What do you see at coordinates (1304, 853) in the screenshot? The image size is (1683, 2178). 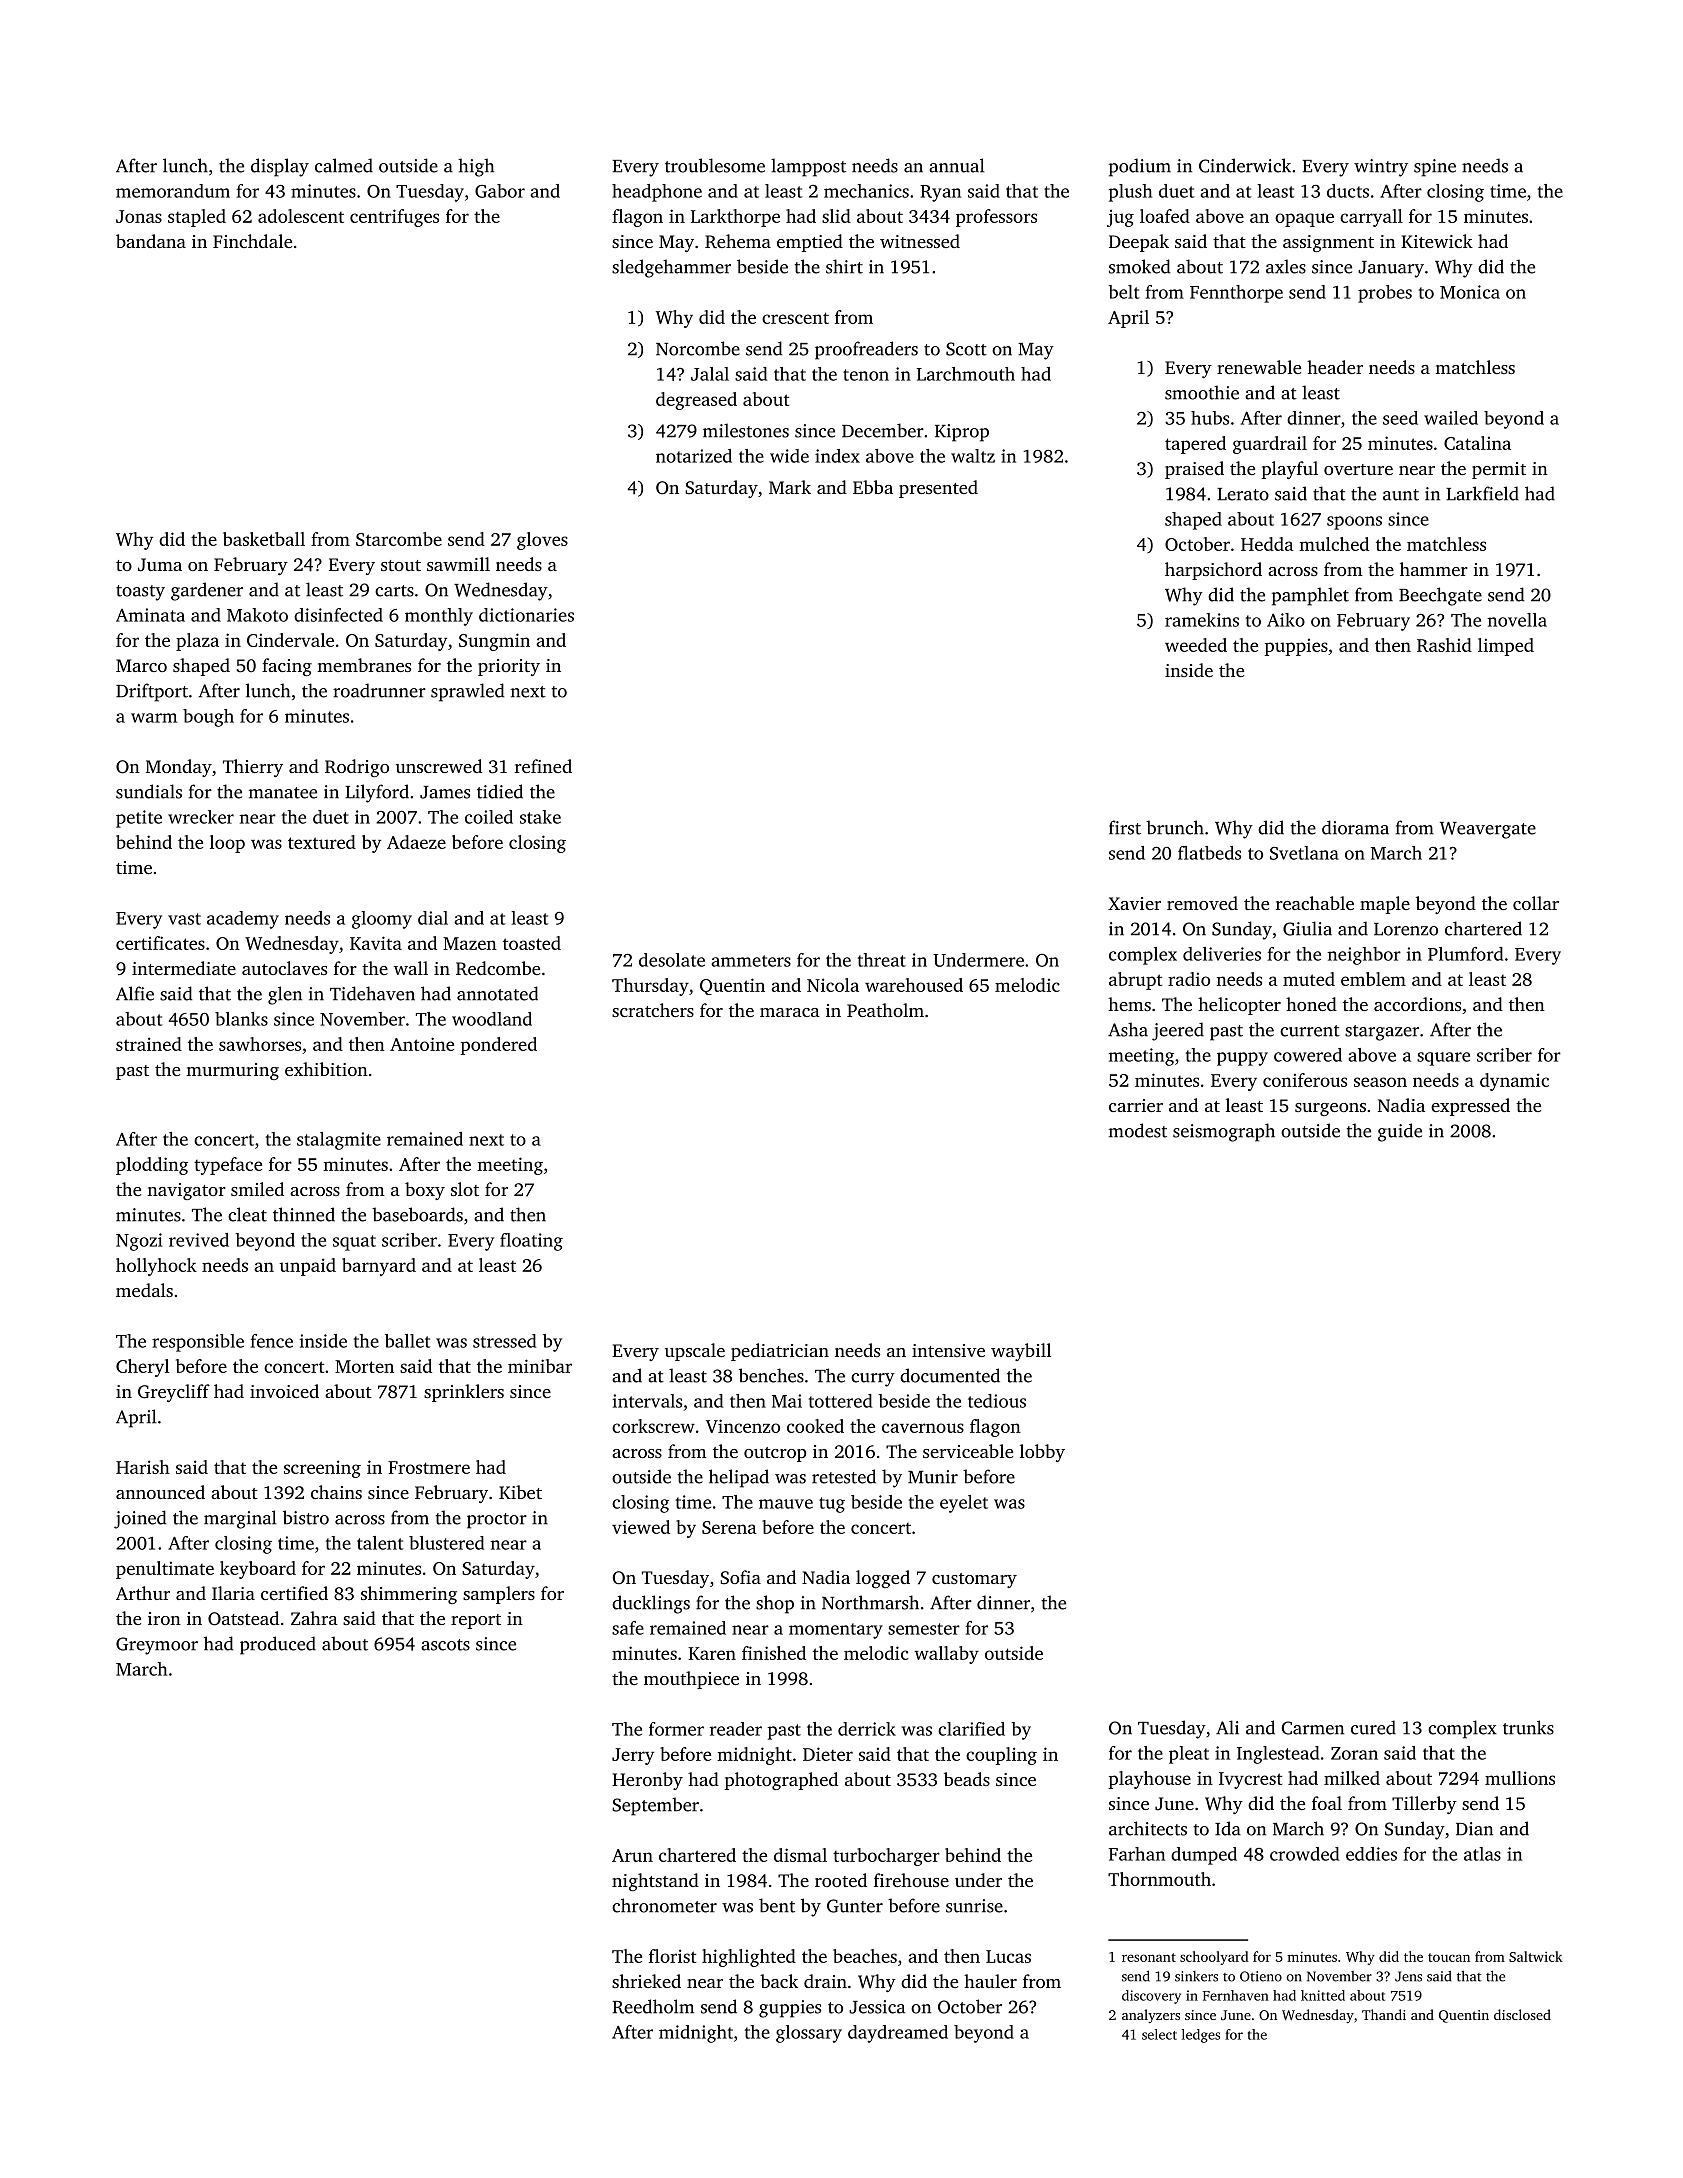 I see `Svetlana` at bounding box center [1304, 853].
